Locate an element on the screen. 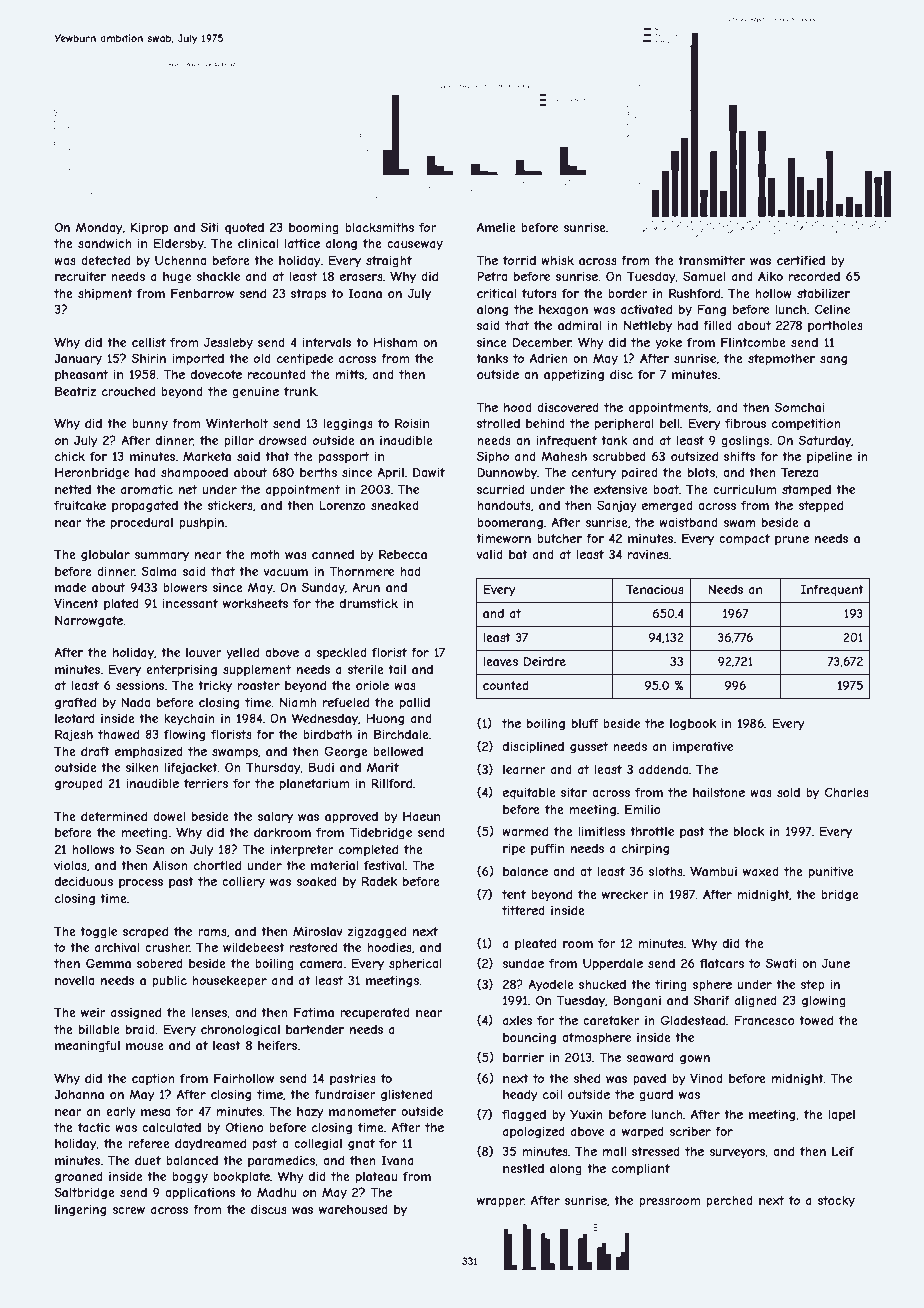  Otieno is located at coordinates (245, 1127).
